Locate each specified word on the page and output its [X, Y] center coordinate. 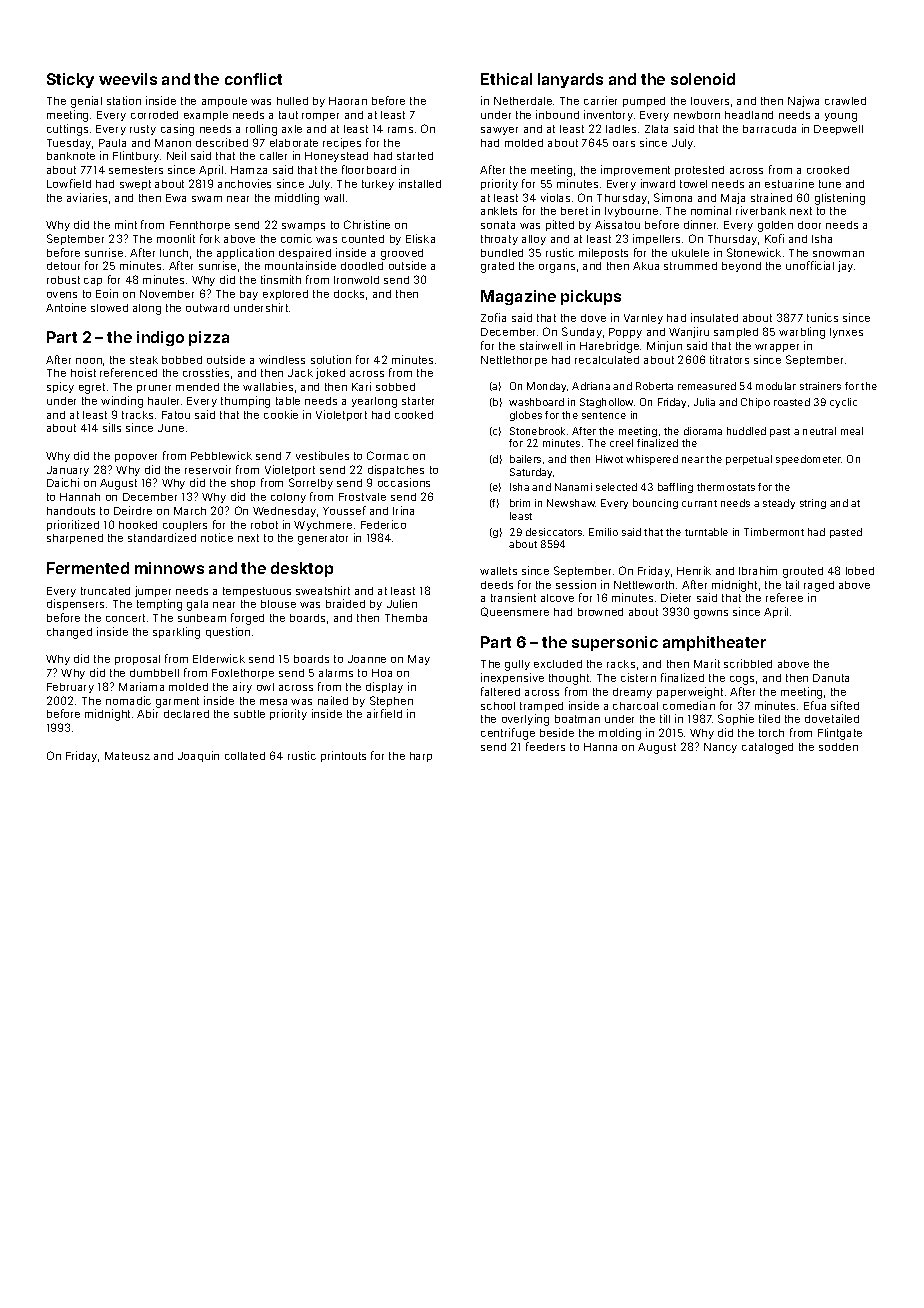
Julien [402, 603]
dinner [700, 224]
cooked [414, 415]
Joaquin [198, 756]
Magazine [518, 297]
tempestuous [257, 592]
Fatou [176, 415]
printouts [343, 756]
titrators [729, 359]
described [222, 142]
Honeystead [336, 157]
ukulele [690, 253]
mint [126, 224]
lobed [860, 571]
